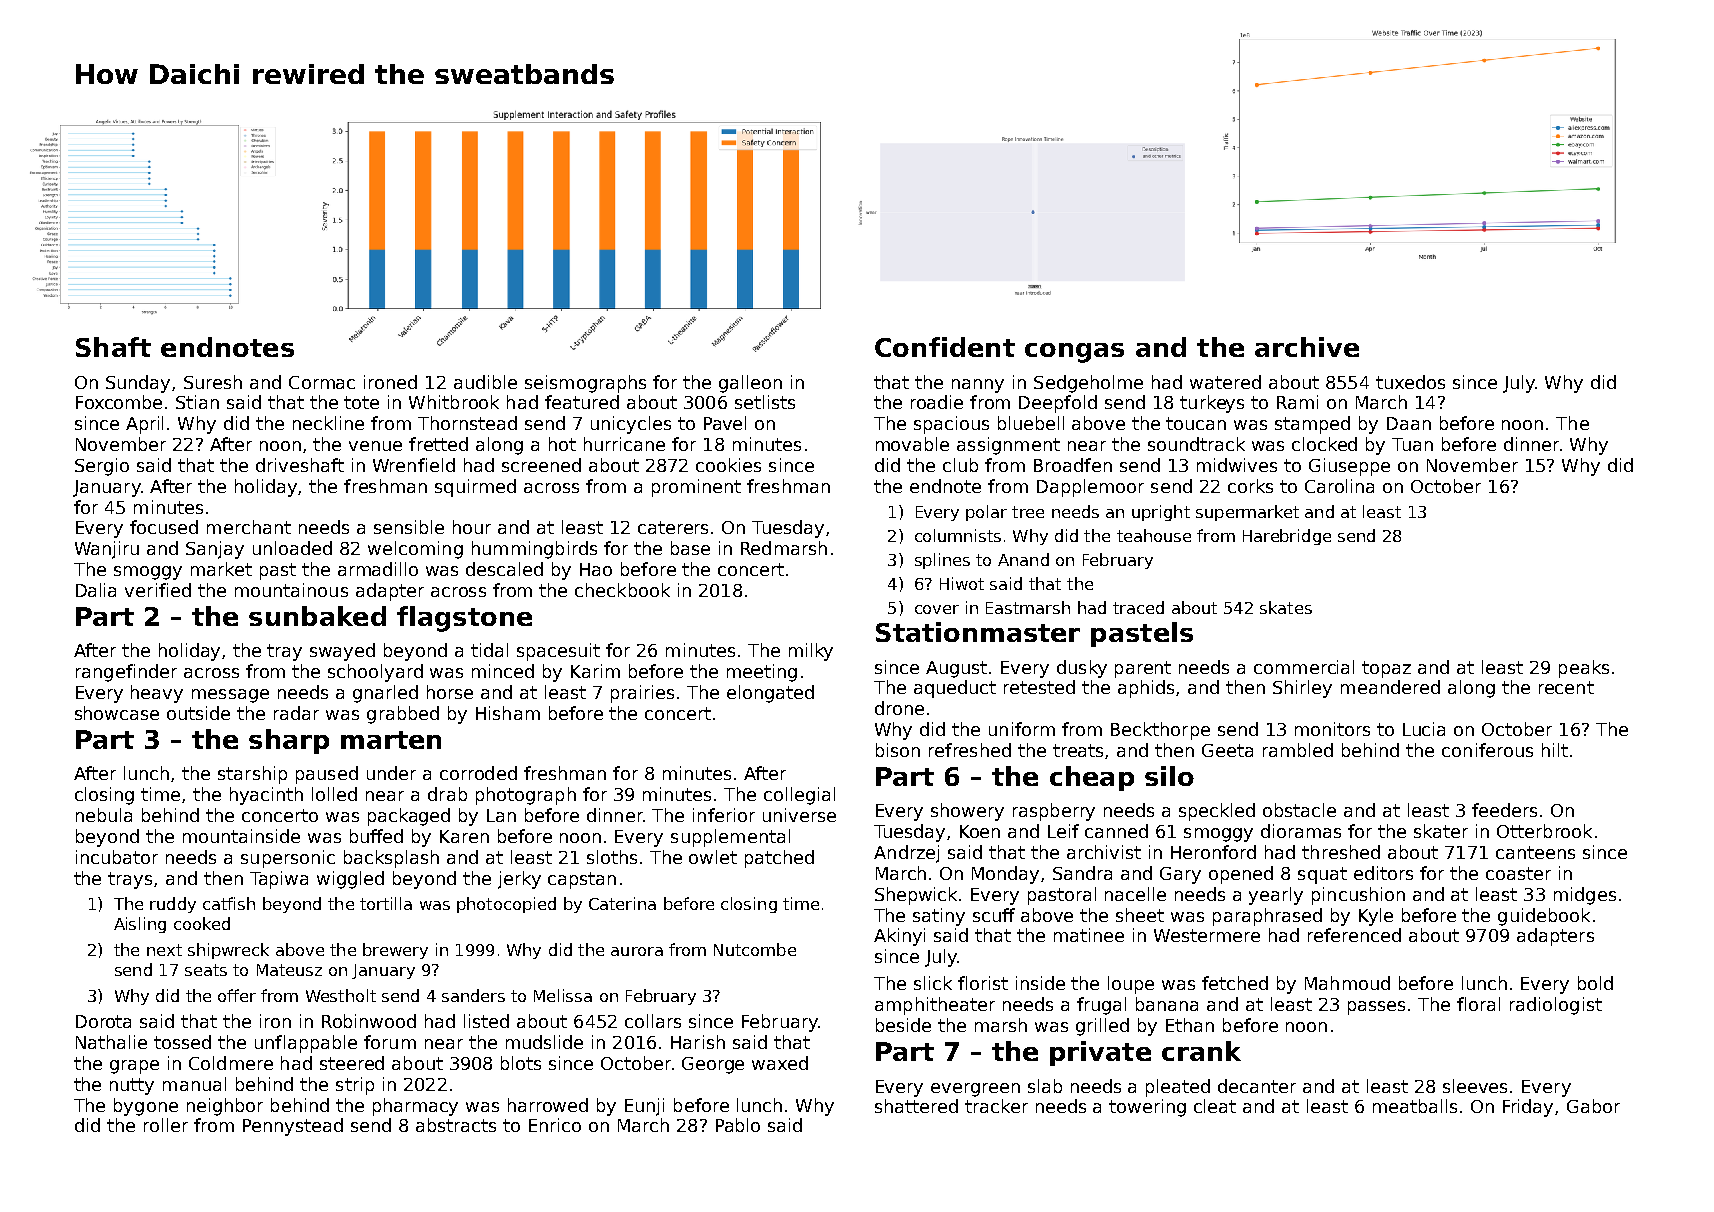 This page has width=1714, height=1212. What do you see at coordinates (252, 775) in the page?
I see `starship` at bounding box center [252, 775].
